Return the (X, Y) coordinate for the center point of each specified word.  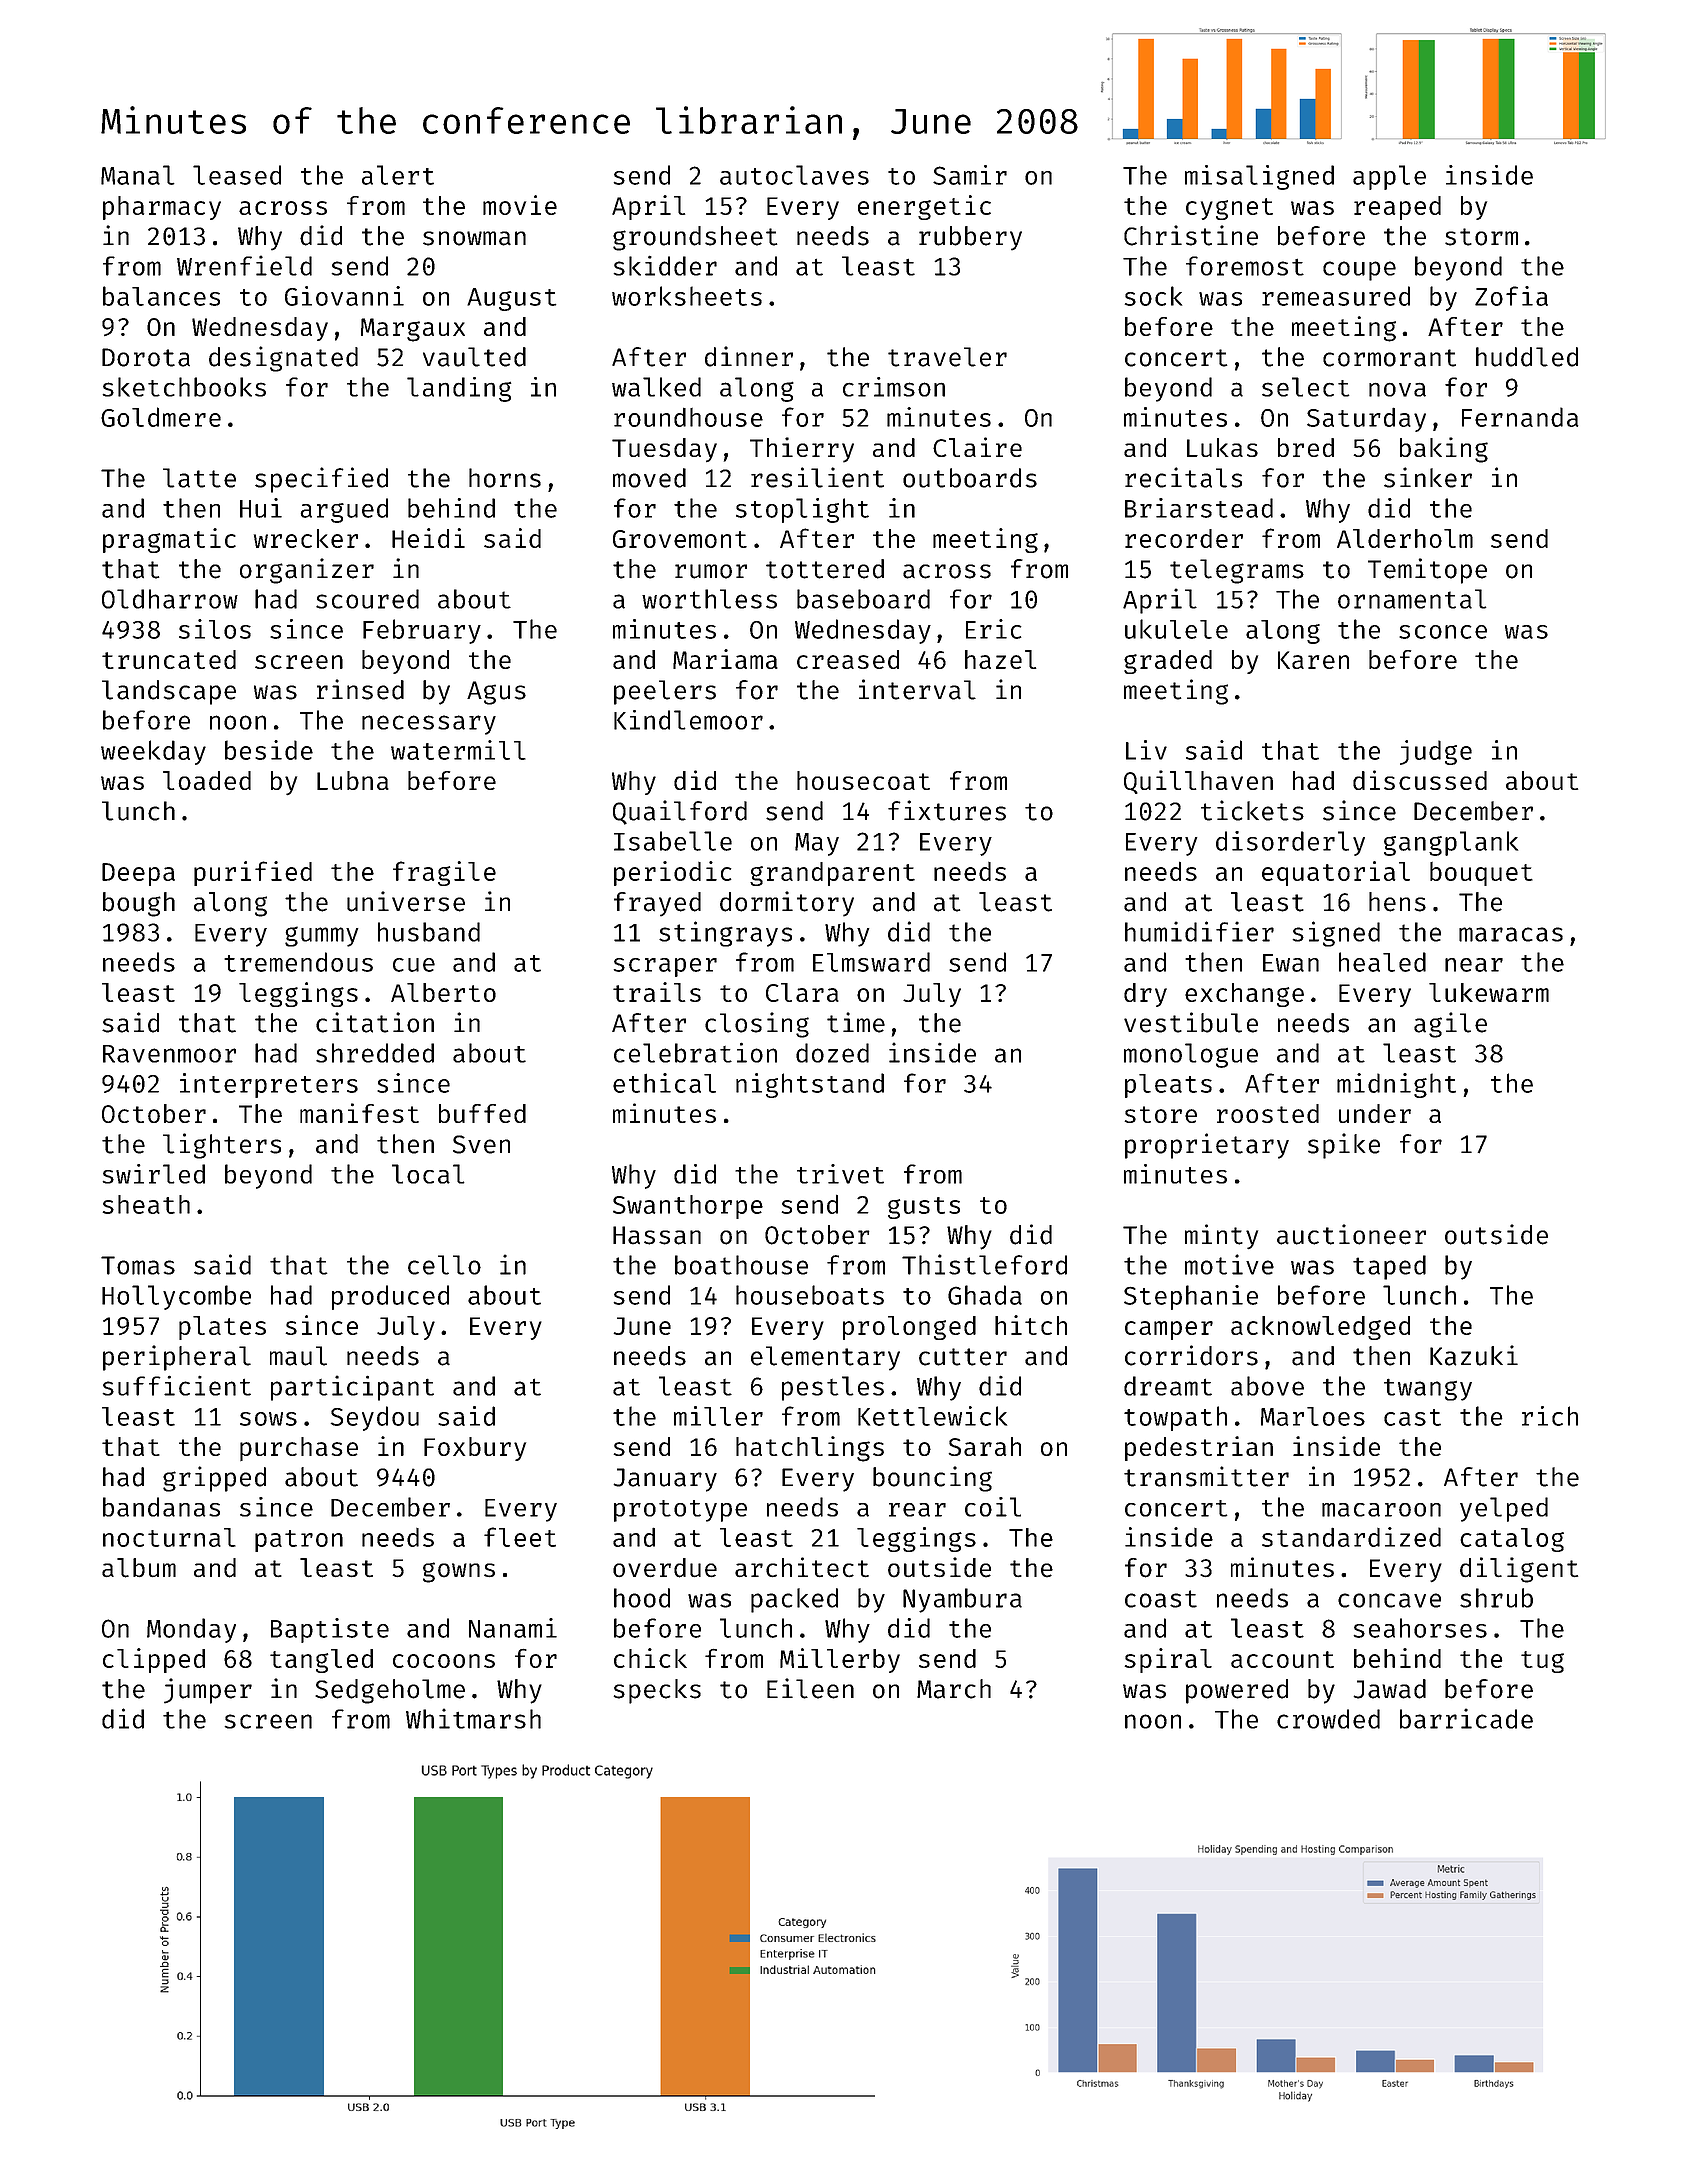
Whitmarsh (473, 1718)
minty (1221, 1236)
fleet (520, 1537)
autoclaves (794, 175)
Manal (138, 175)
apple (1389, 177)
